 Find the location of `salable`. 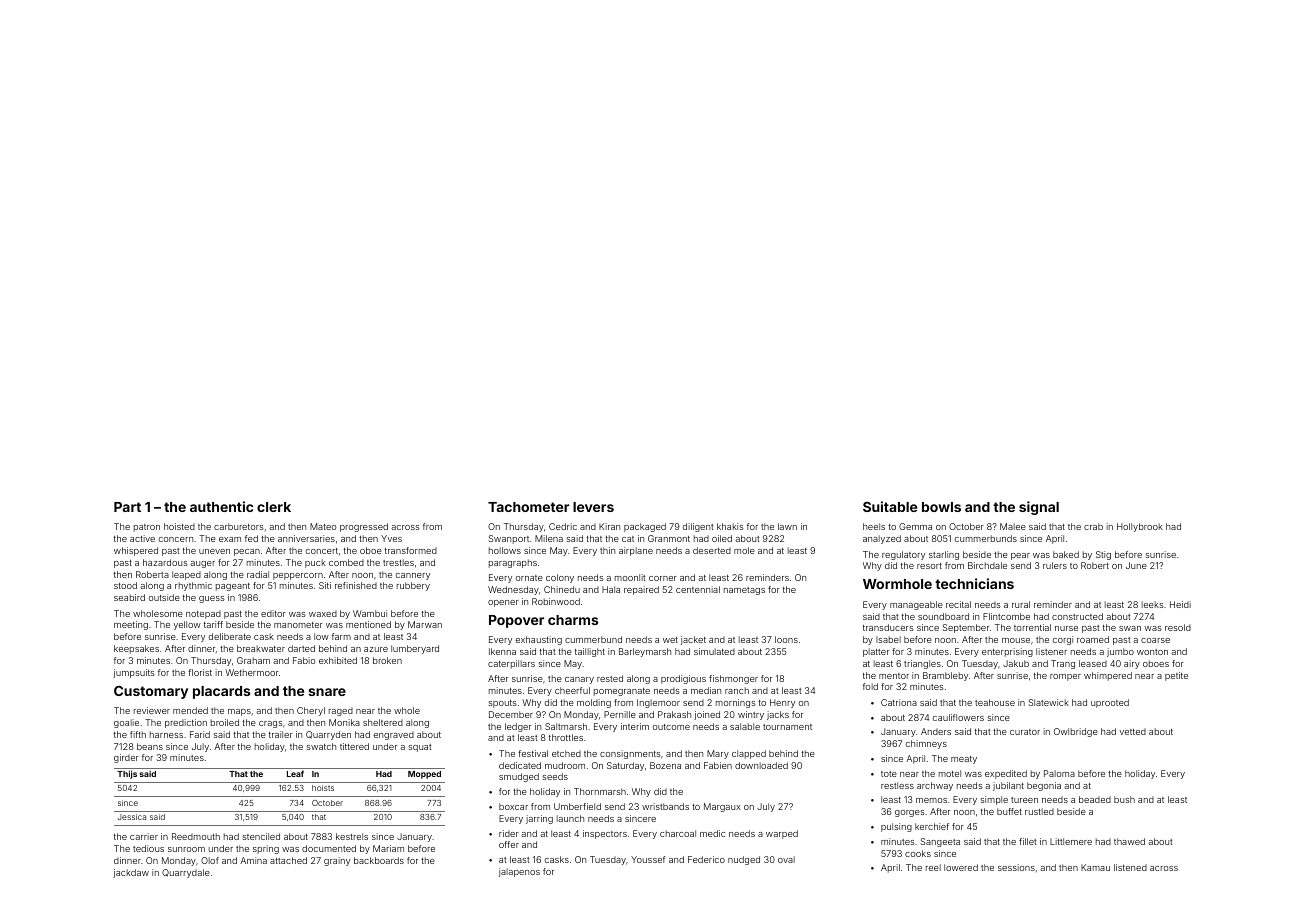

salable is located at coordinates (745, 726).
